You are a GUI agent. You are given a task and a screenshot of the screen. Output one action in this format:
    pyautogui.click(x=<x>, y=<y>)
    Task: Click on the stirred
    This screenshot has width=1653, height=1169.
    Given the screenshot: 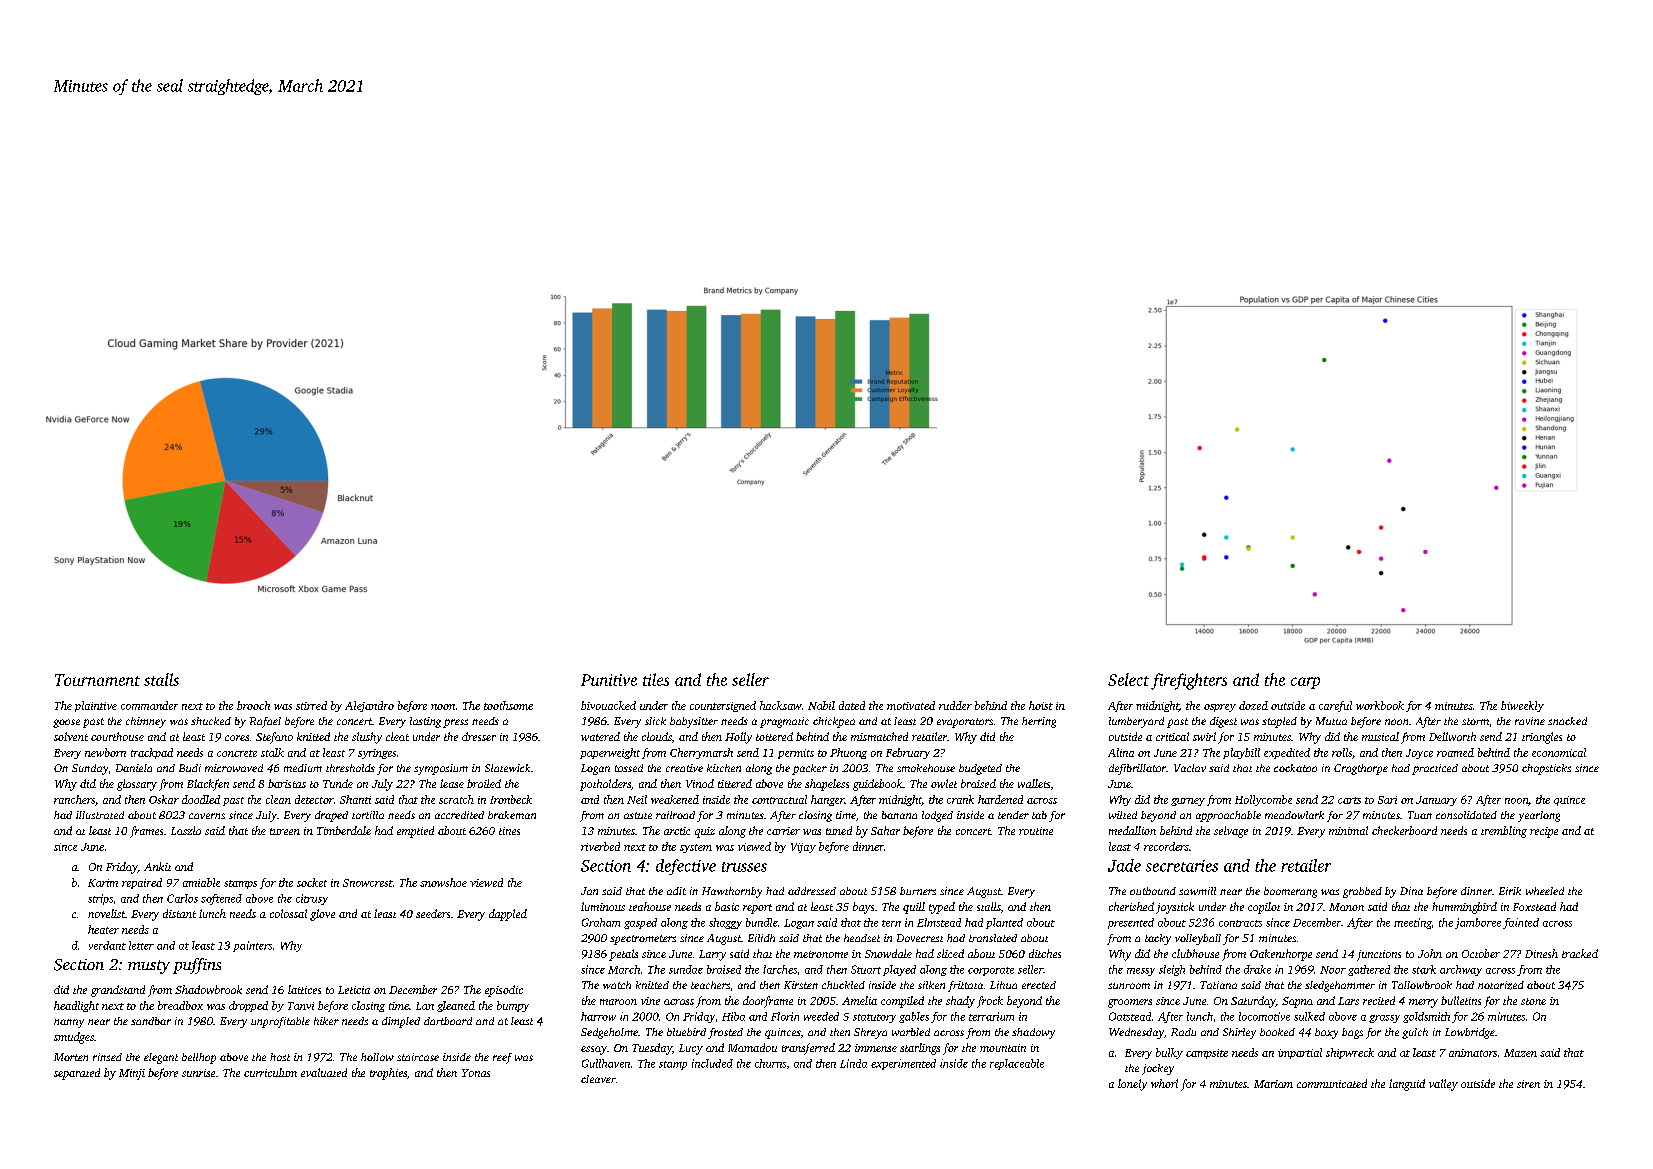 What is the action you would take?
    pyautogui.click(x=311, y=705)
